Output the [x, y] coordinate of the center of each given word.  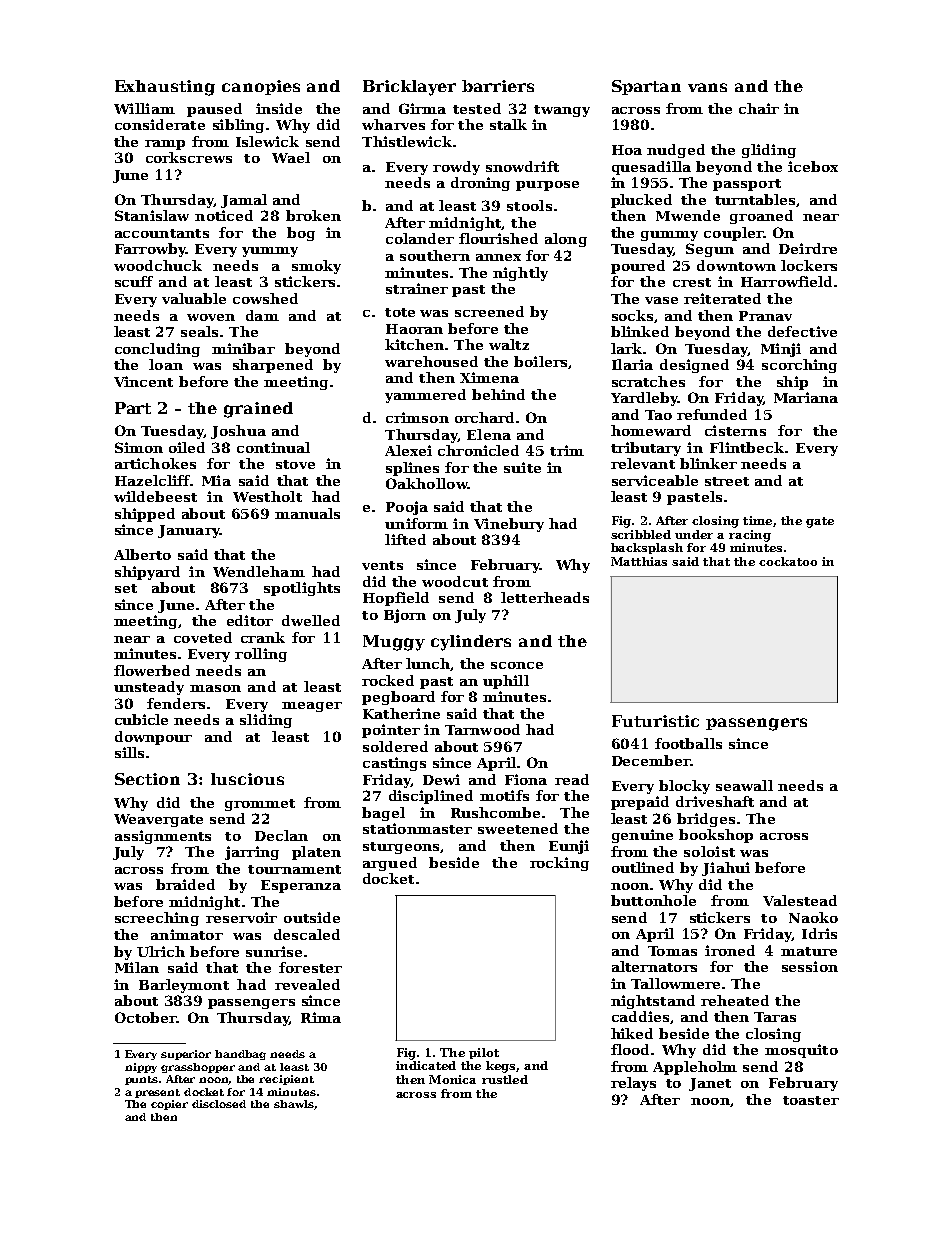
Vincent [143, 381]
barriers [498, 86]
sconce [517, 665]
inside [279, 108]
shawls [294, 1104]
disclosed [219, 1104]
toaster [811, 1100]
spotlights [302, 589]
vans [707, 87]
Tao [658, 415]
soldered [395, 746]
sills [129, 752]
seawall [744, 785]
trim [567, 450]
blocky [684, 787]
